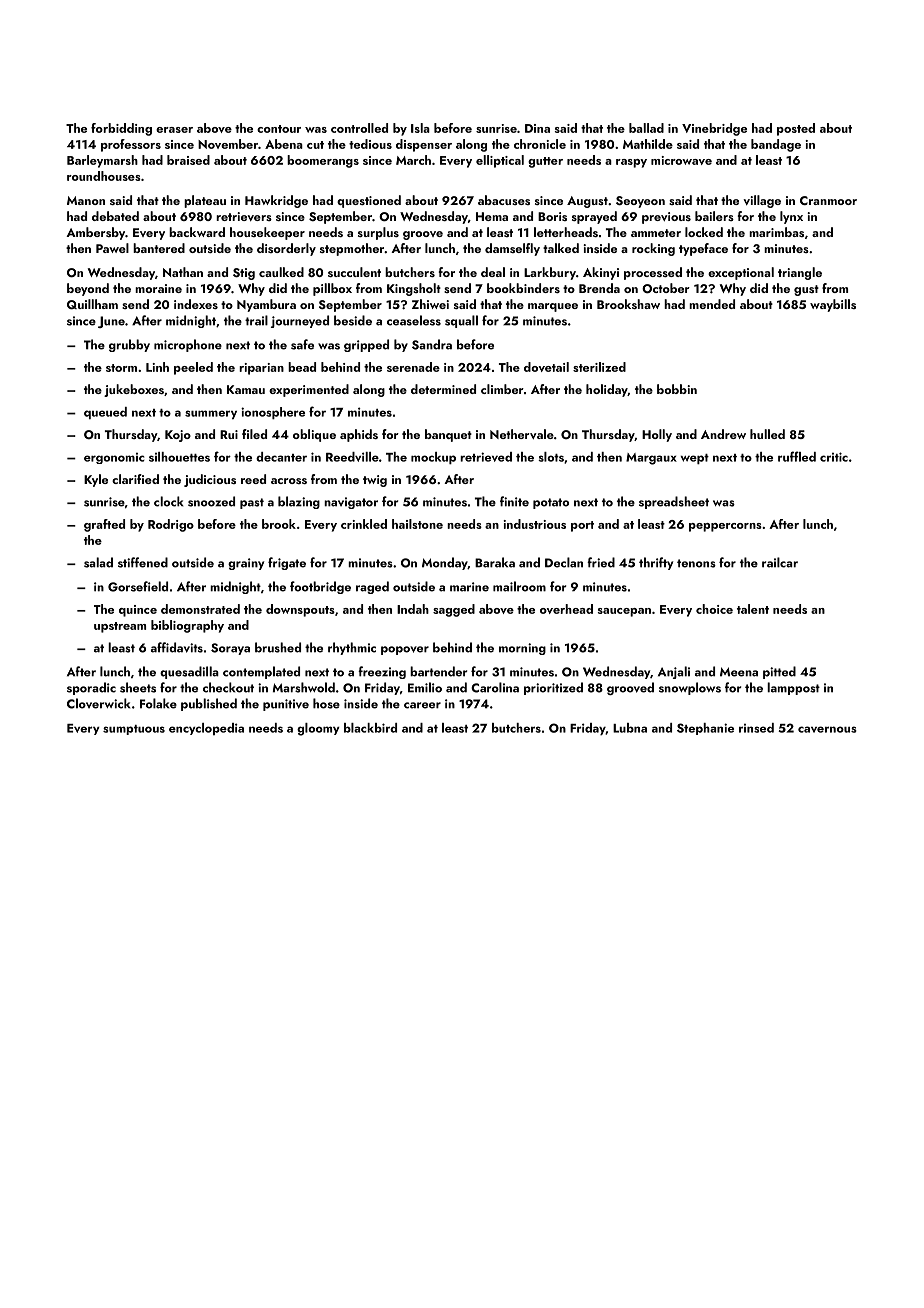  I want to click on aphids, so click(359, 435).
